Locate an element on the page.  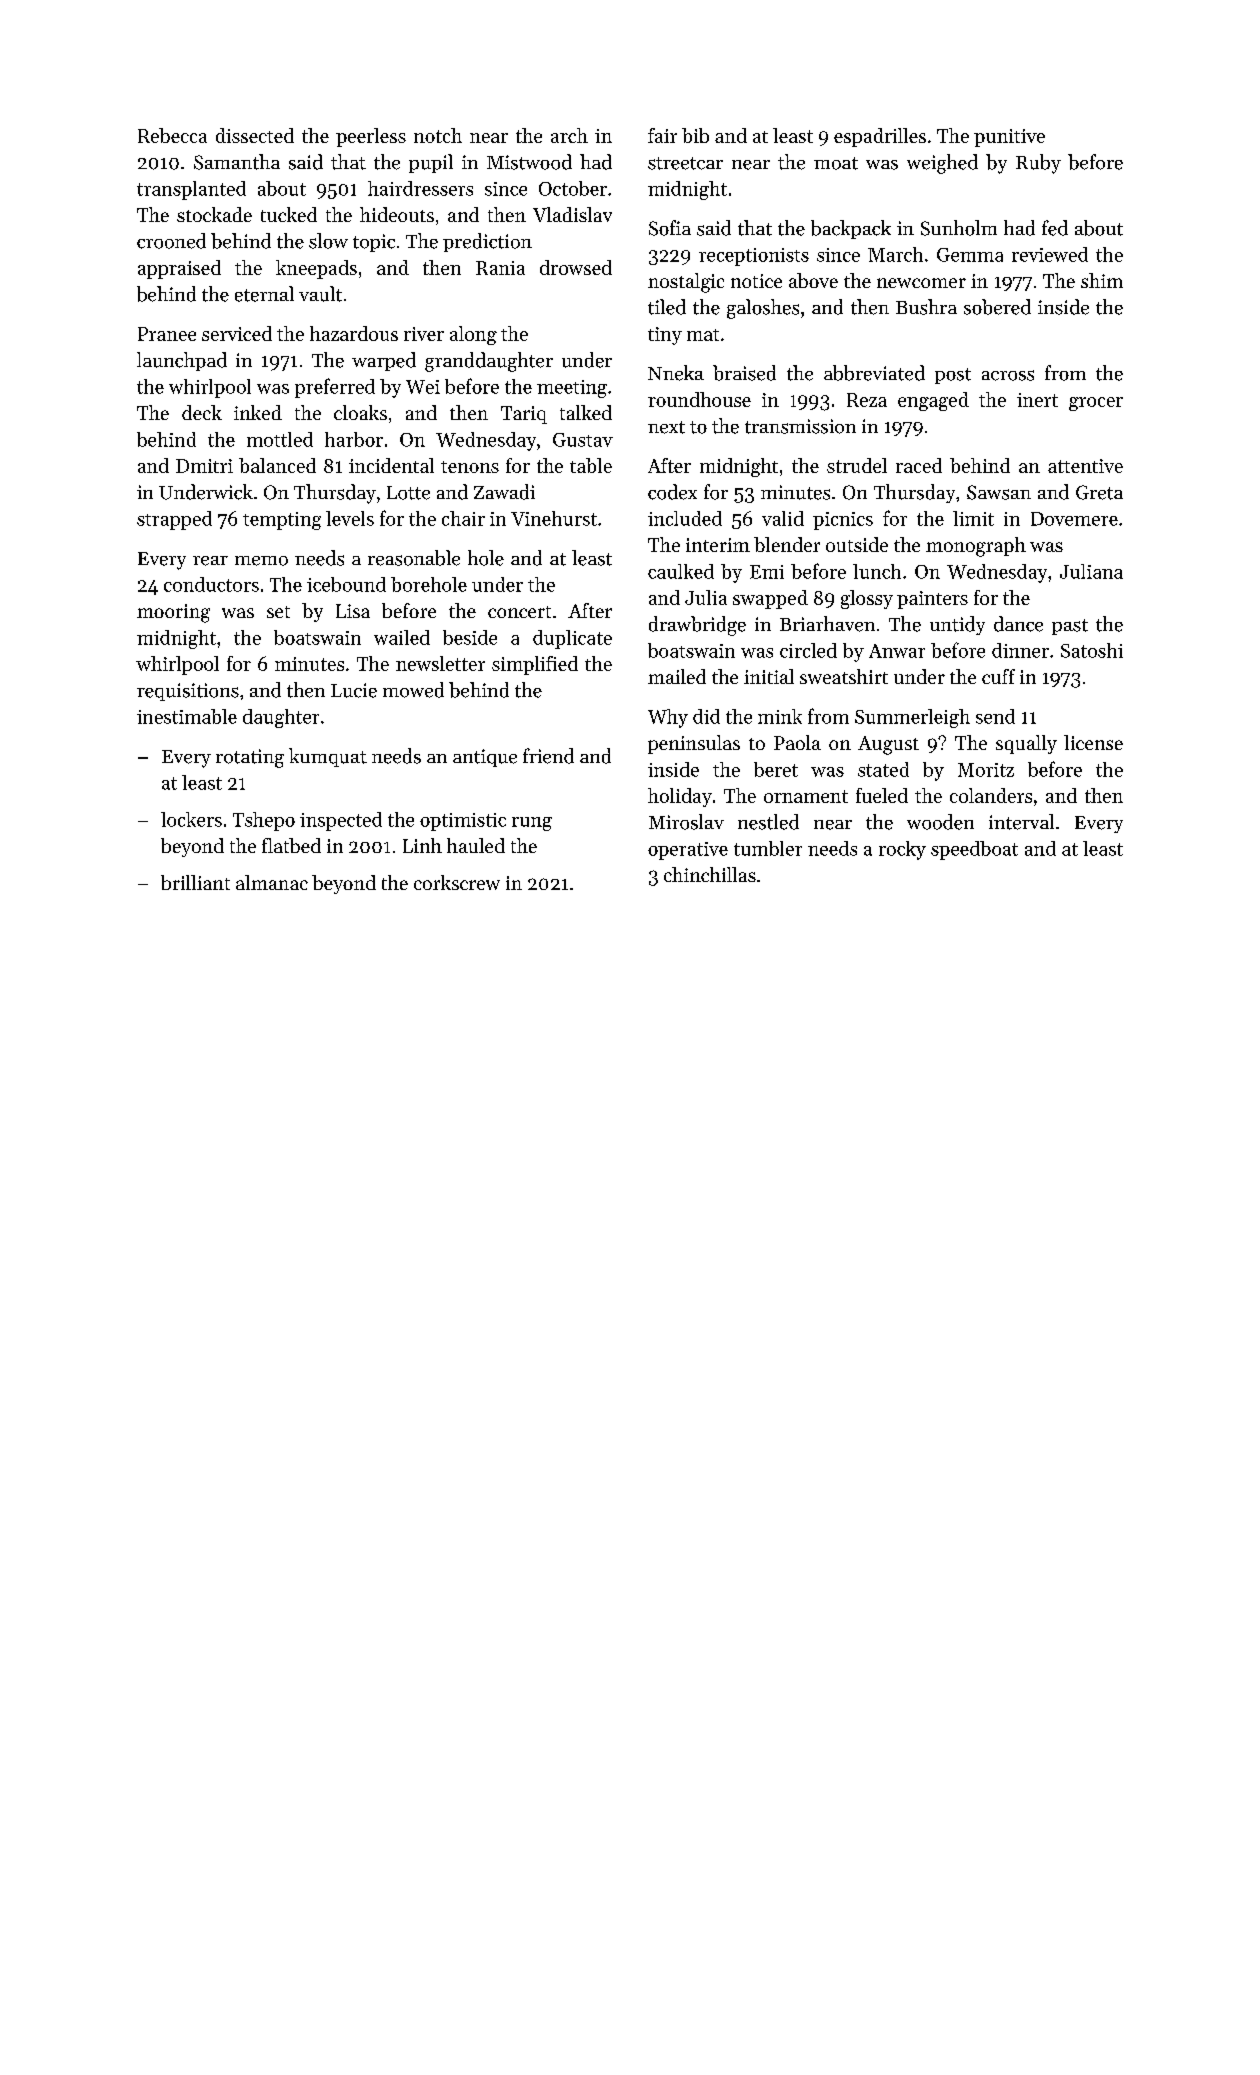
cuff is located at coordinates (998, 676).
